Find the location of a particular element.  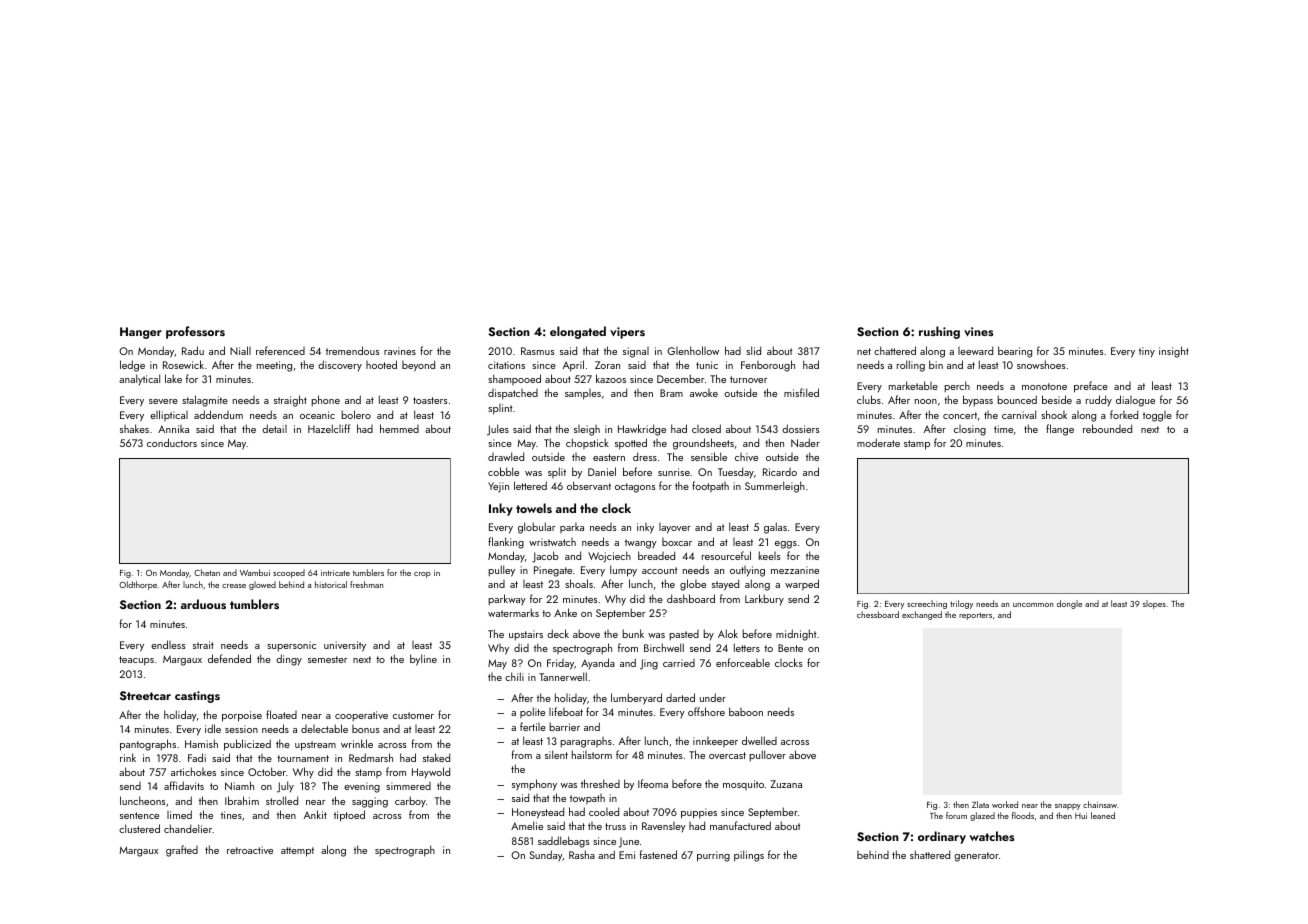

attempt is located at coordinates (297, 852).
